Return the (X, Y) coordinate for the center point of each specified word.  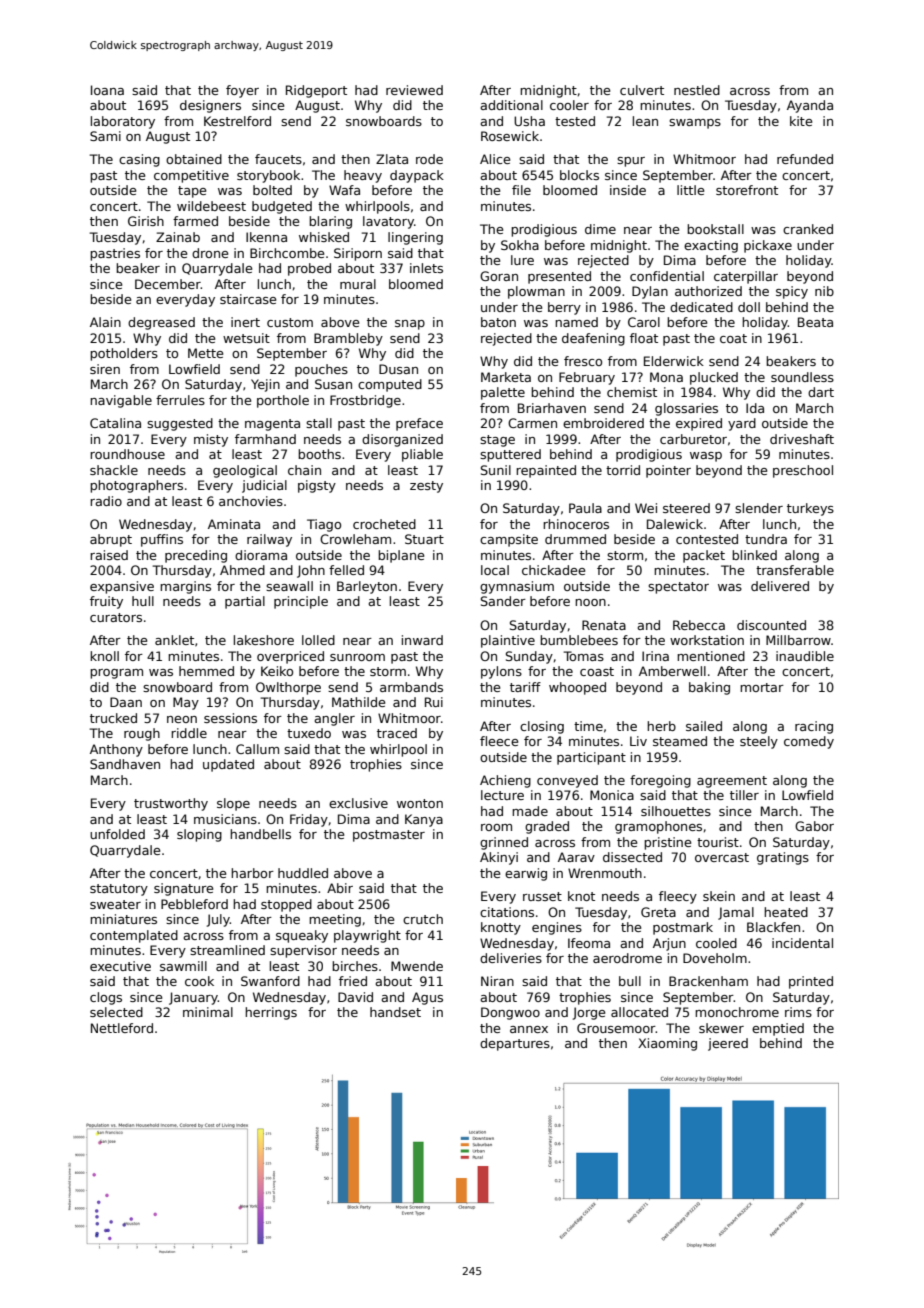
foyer (242, 91)
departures (515, 1044)
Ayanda (810, 106)
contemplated (134, 936)
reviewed (414, 90)
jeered (728, 1044)
